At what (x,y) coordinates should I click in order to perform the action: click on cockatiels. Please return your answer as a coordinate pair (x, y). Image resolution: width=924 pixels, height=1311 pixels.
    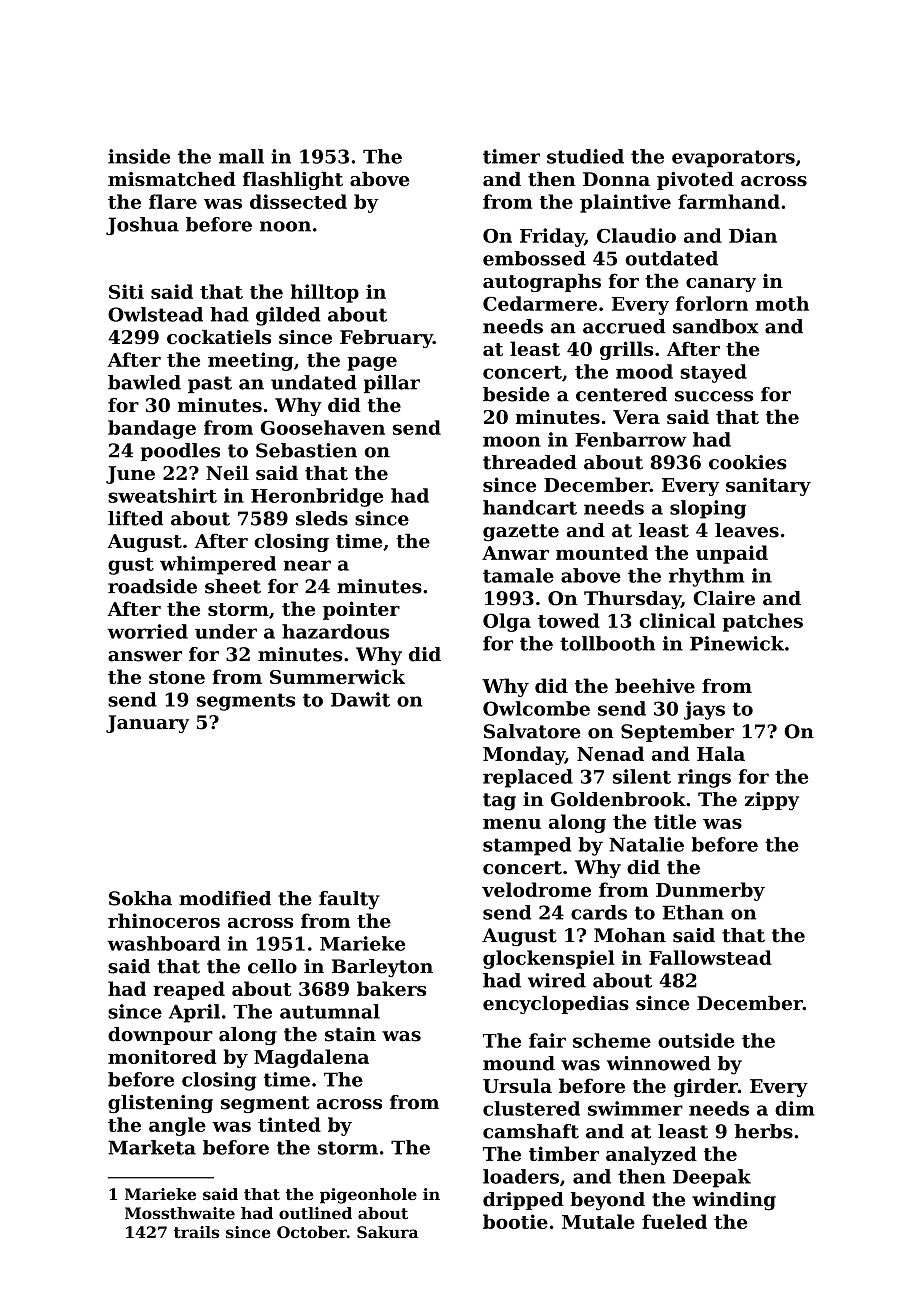
    Looking at the image, I should click on (219, 337).
